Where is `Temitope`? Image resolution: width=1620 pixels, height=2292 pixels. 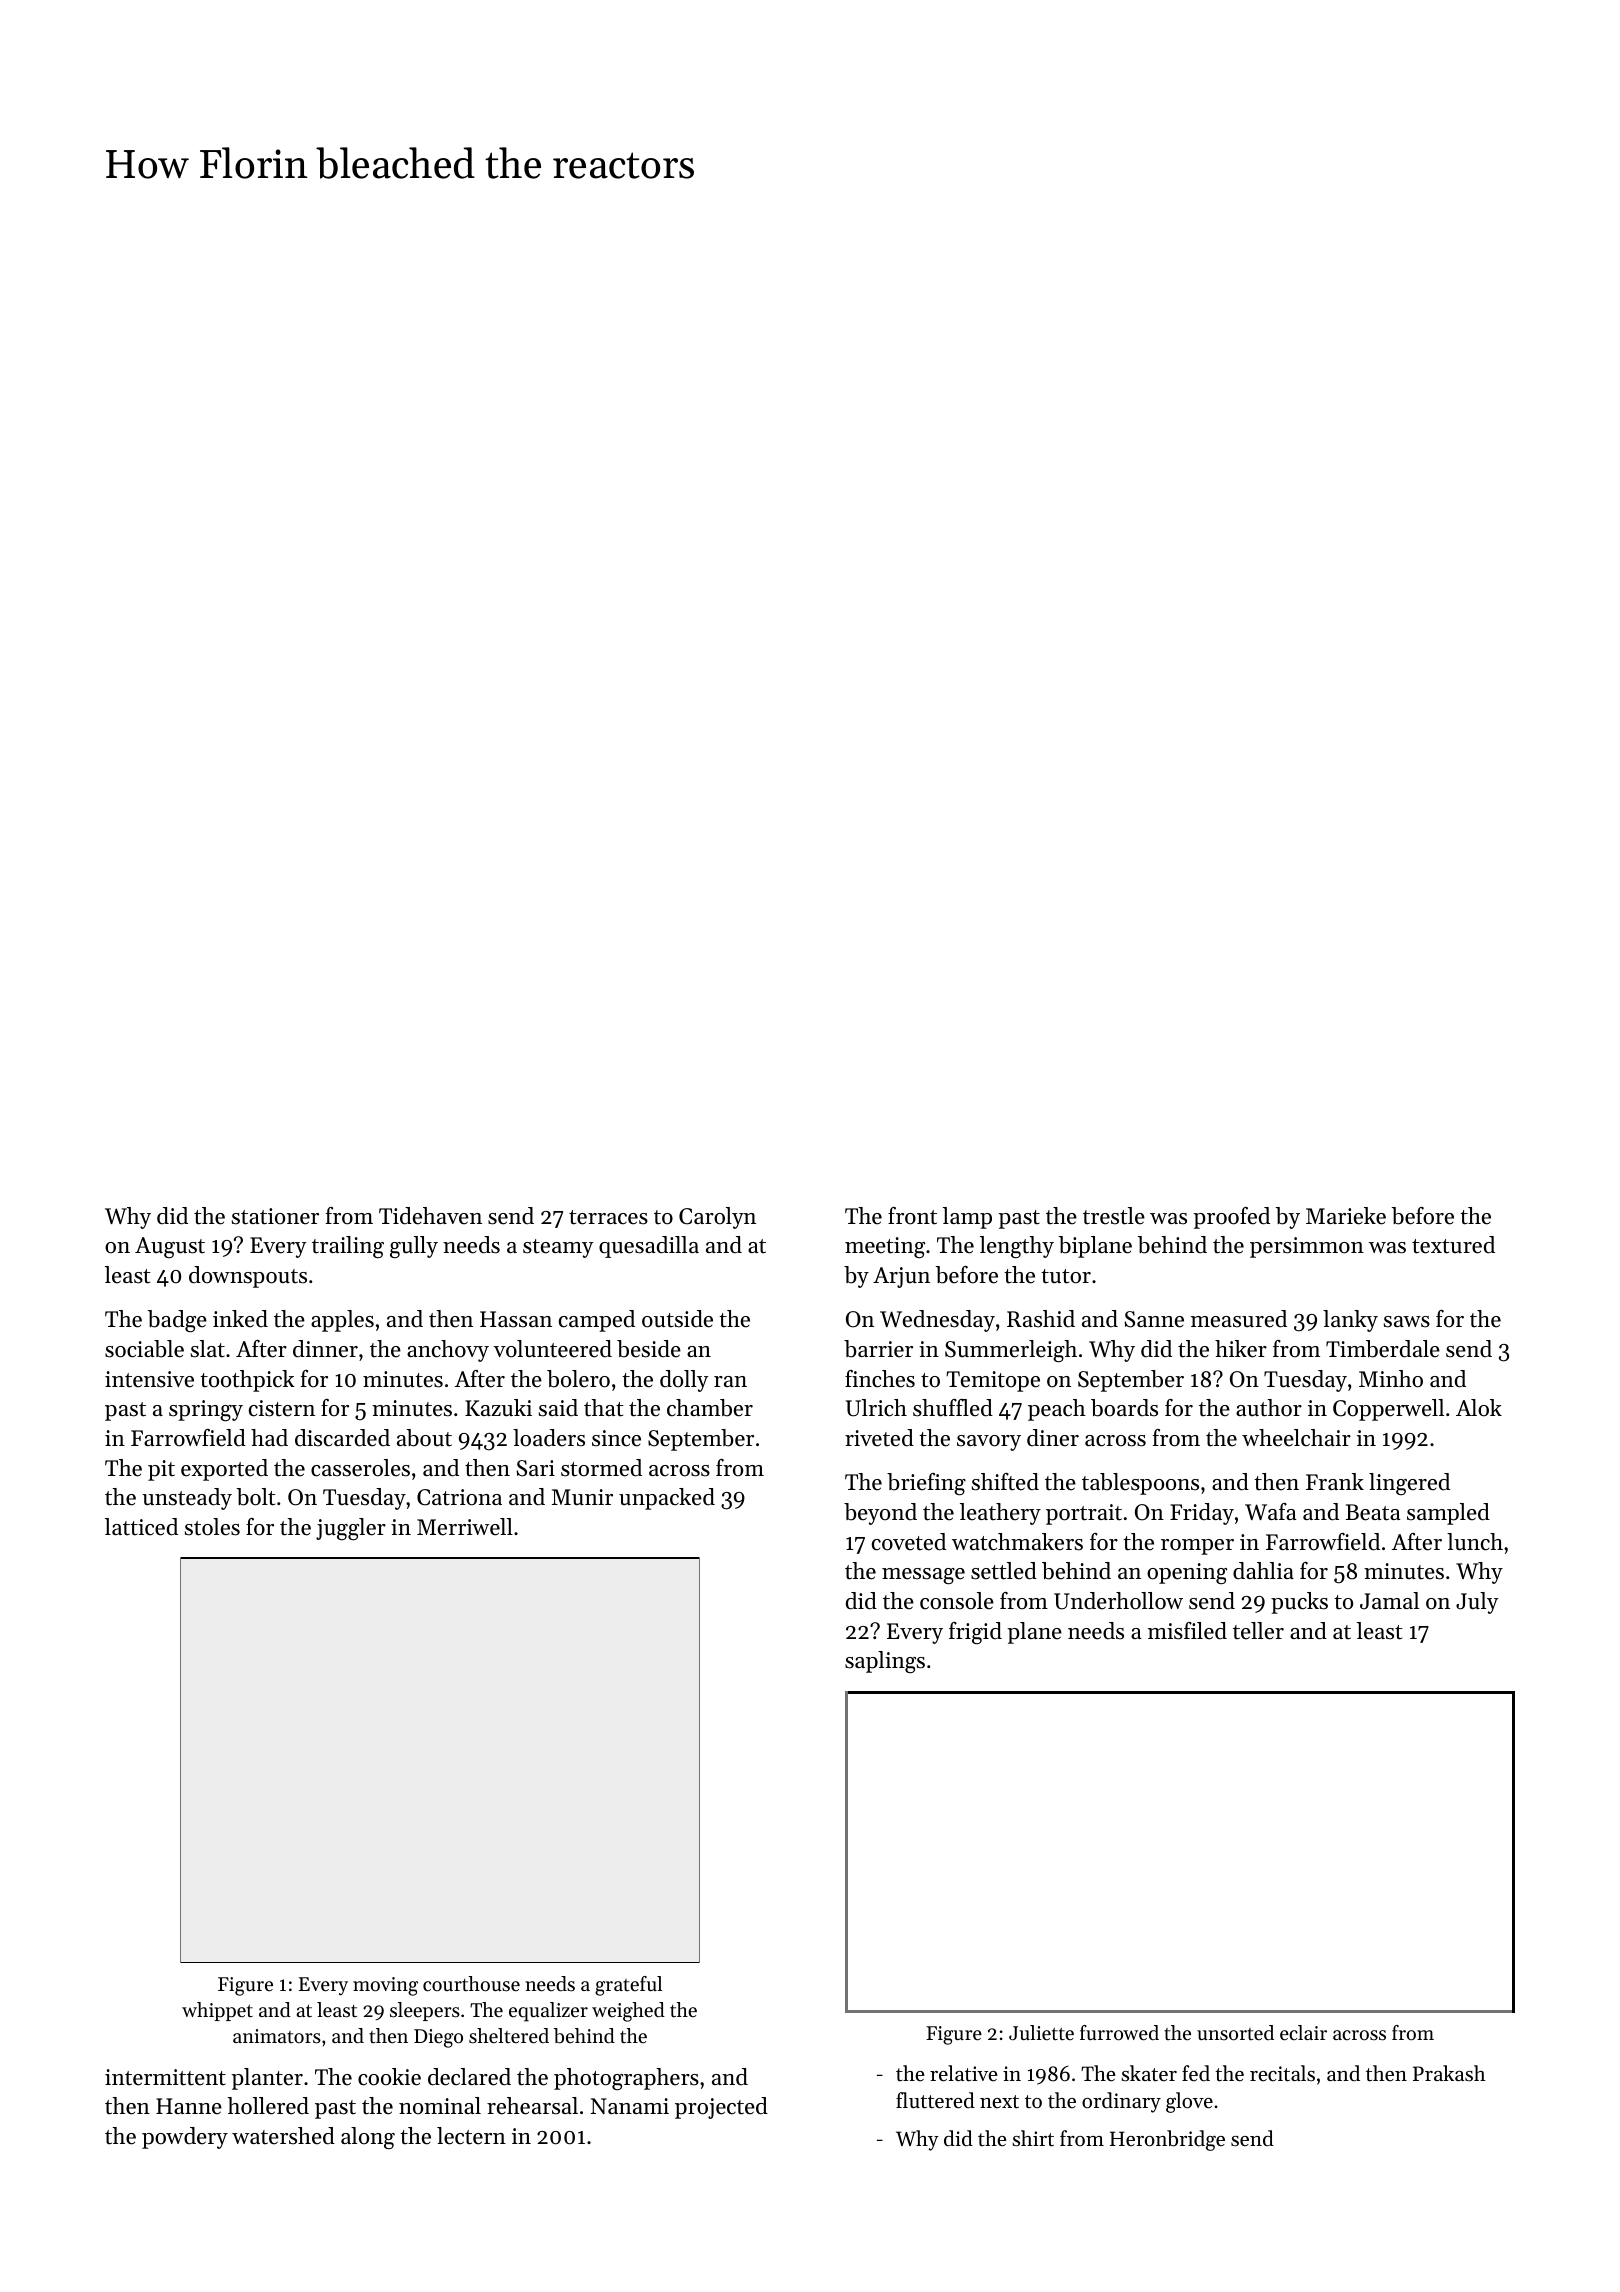 Temitope is located at coordinates (993, 1381).
